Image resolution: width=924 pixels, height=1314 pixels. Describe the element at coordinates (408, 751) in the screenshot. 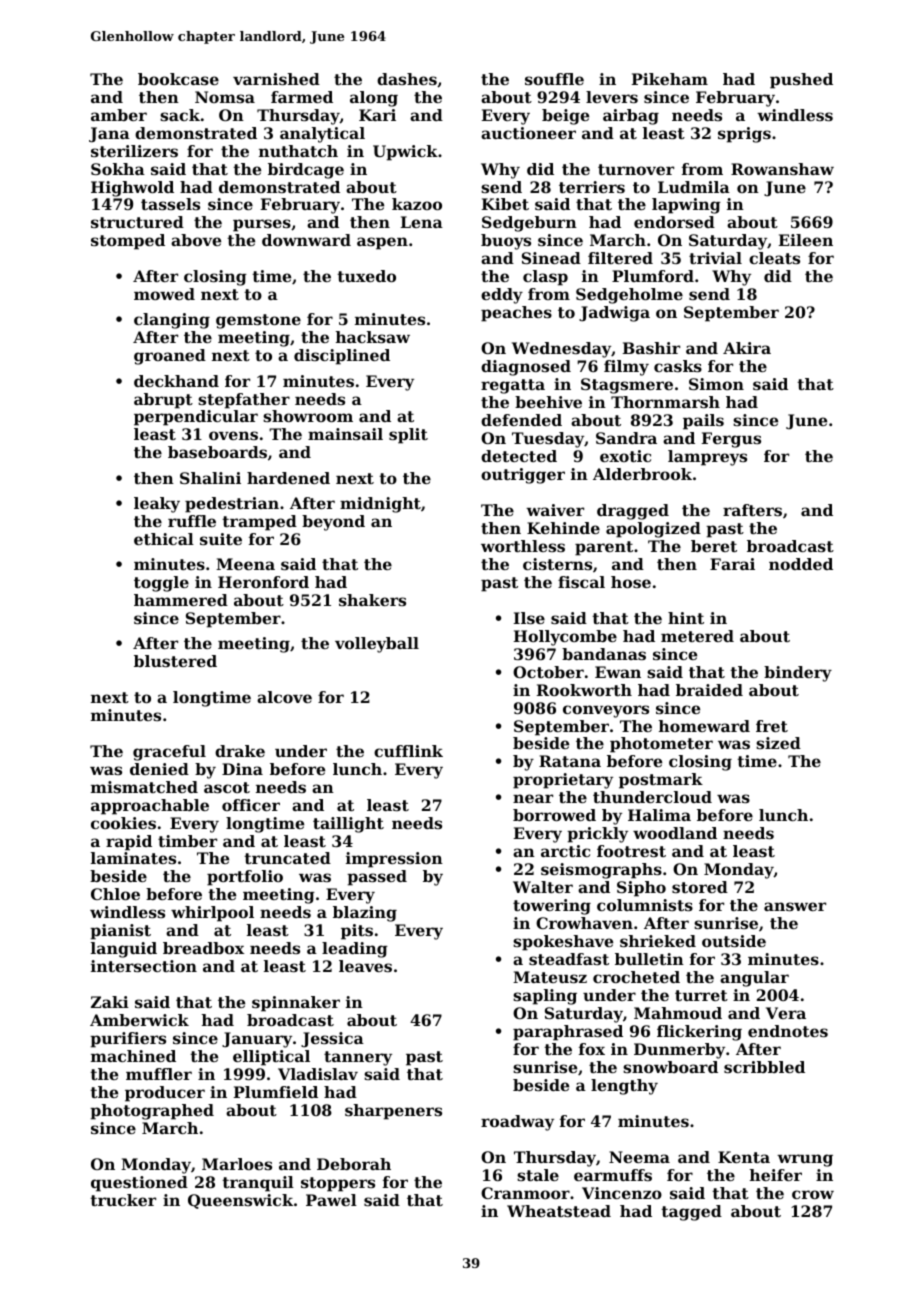

I see `cufflink` at that location.
